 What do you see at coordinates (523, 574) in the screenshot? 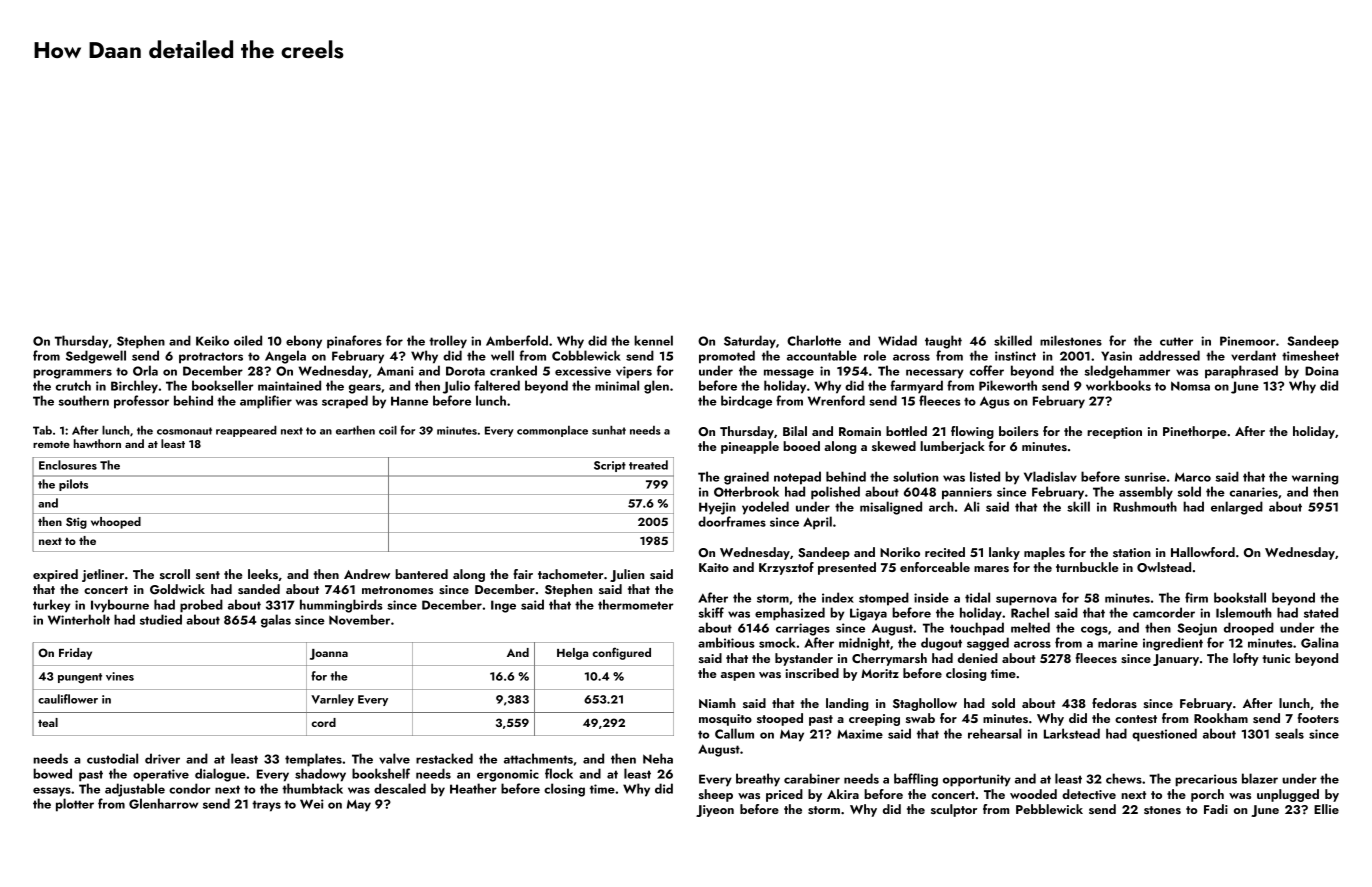
I see `fair` at bounding box center [523, 574].
